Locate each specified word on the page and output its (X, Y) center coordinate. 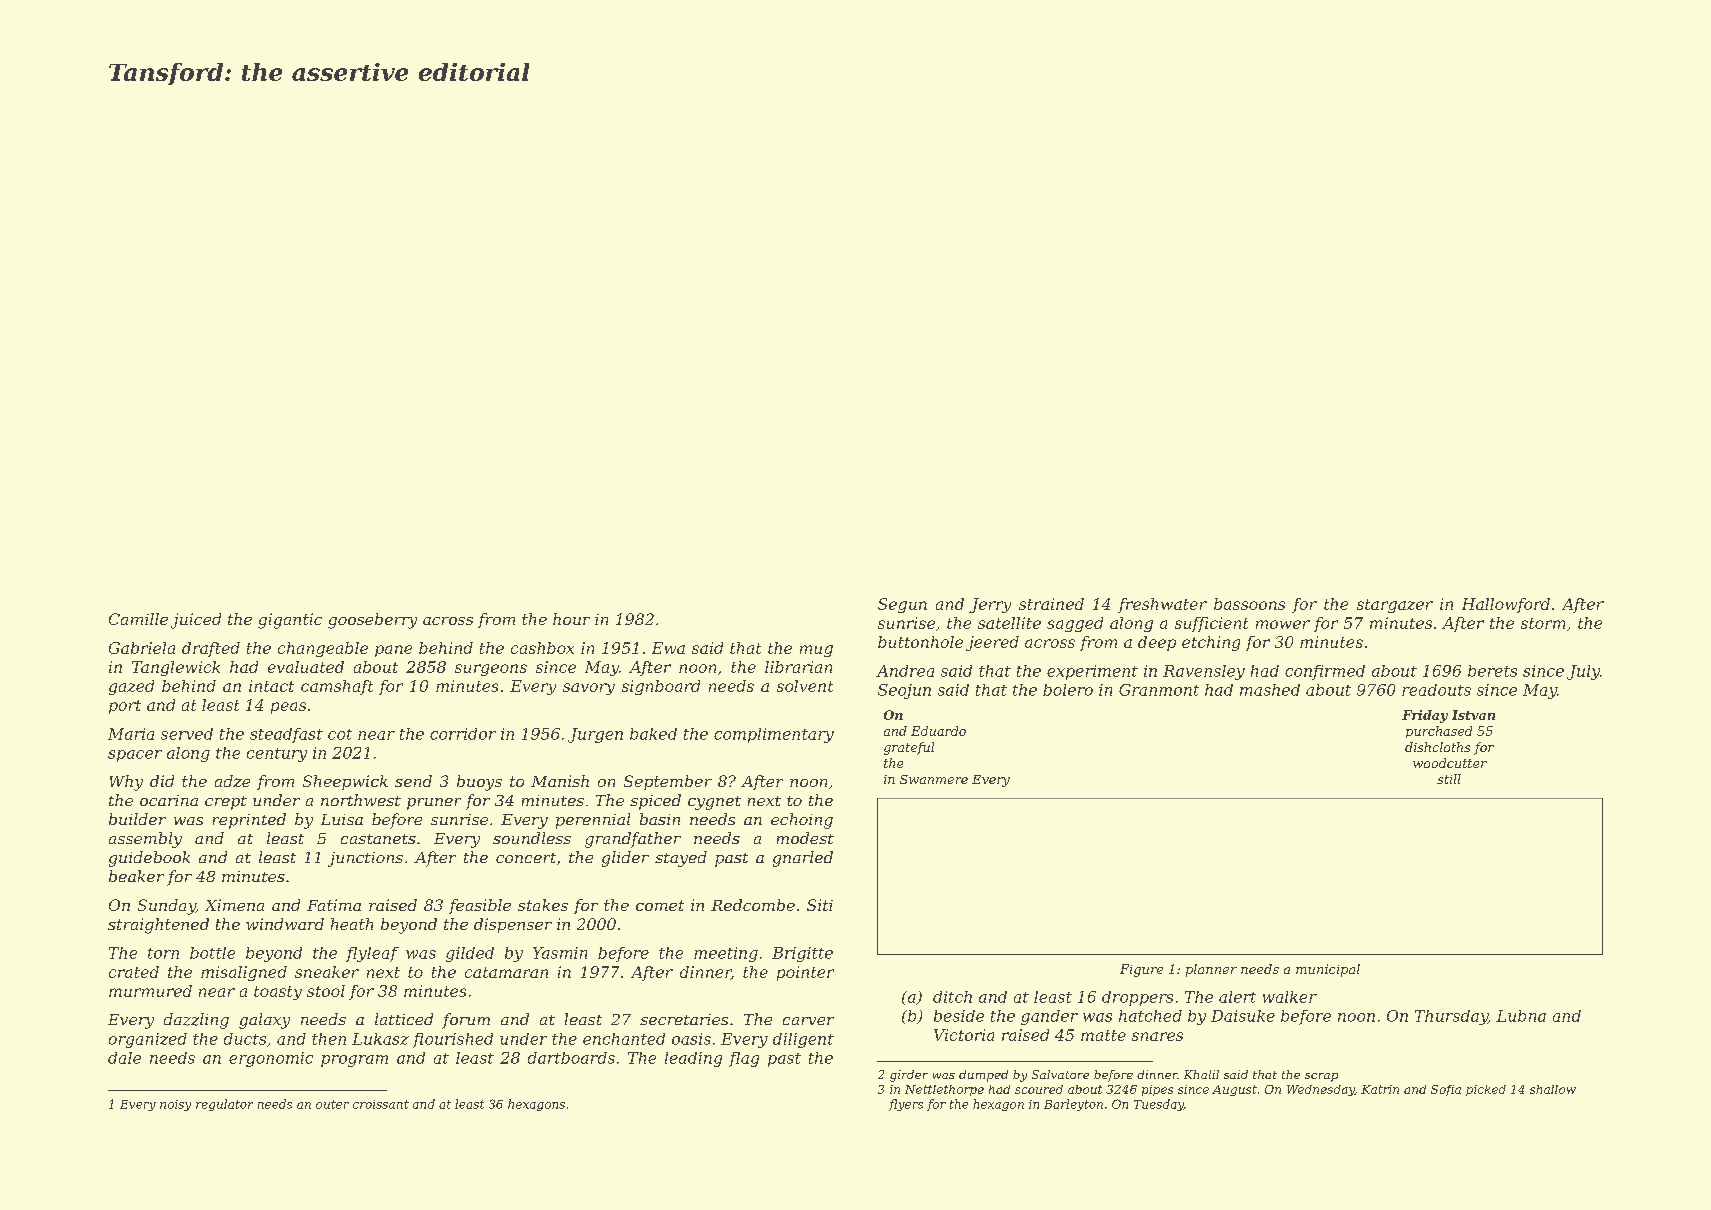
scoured (1039, 1089)
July (1583, 672)
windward (285, 924)
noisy (175, 1105)
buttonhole (920, 642)
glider (625, 859)
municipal (1328, 970)
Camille (138, 619)
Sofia (1446, 1090)
